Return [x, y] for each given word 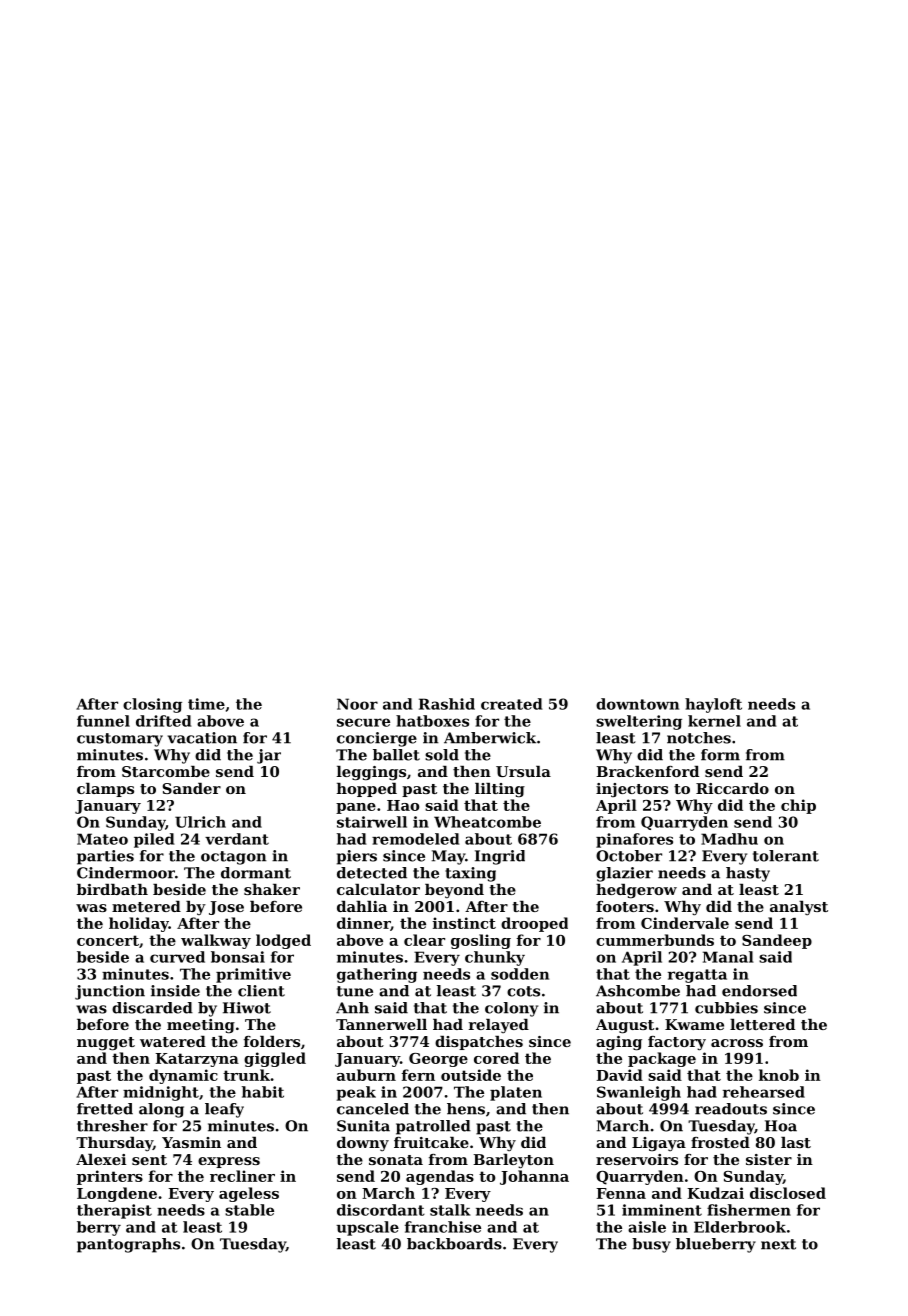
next [778, 1244]
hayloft [713, 705]
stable [249, 1210]
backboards [454, 1244]
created [511, 704]
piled [154, 840]
